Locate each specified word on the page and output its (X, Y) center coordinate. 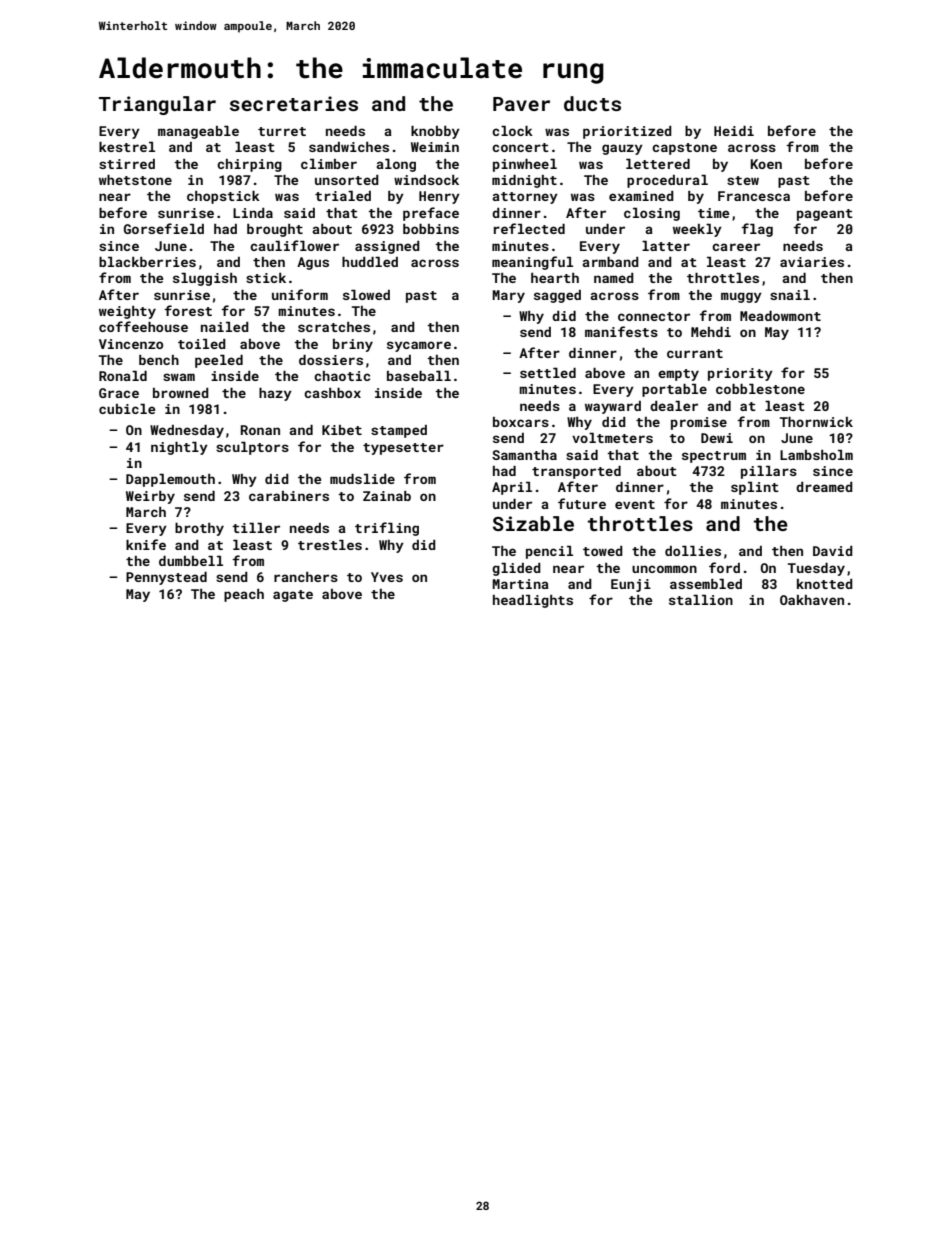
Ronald (123, 376)
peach (244, 595)
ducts (592, 103)
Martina (520, 584)
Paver (521, 104)
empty (678, 375)
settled (548, 373)
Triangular (157, 105)
